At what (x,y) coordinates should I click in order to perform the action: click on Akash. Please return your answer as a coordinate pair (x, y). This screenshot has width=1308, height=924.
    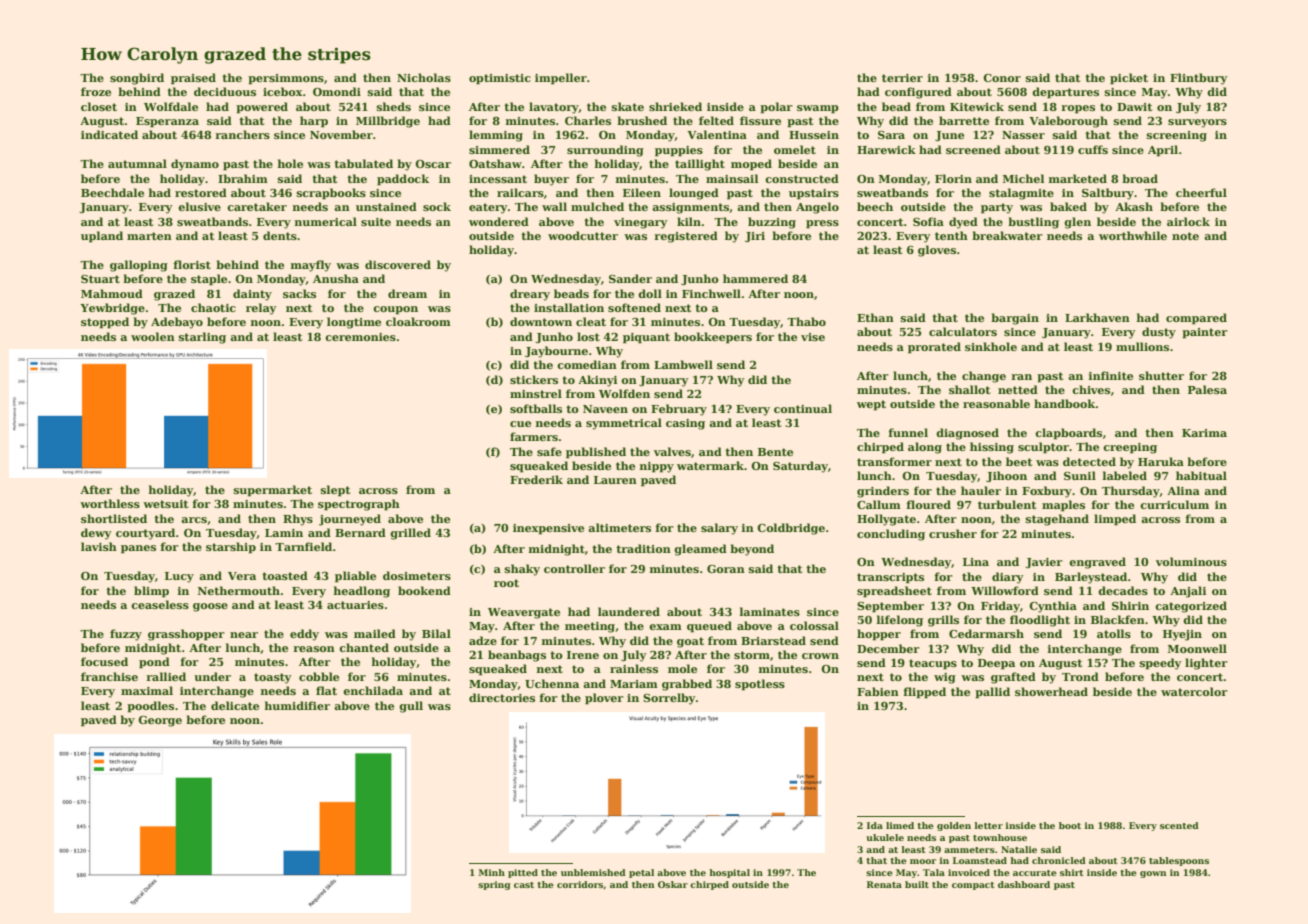
    Looking at the image, I should click on (1134, 206).
